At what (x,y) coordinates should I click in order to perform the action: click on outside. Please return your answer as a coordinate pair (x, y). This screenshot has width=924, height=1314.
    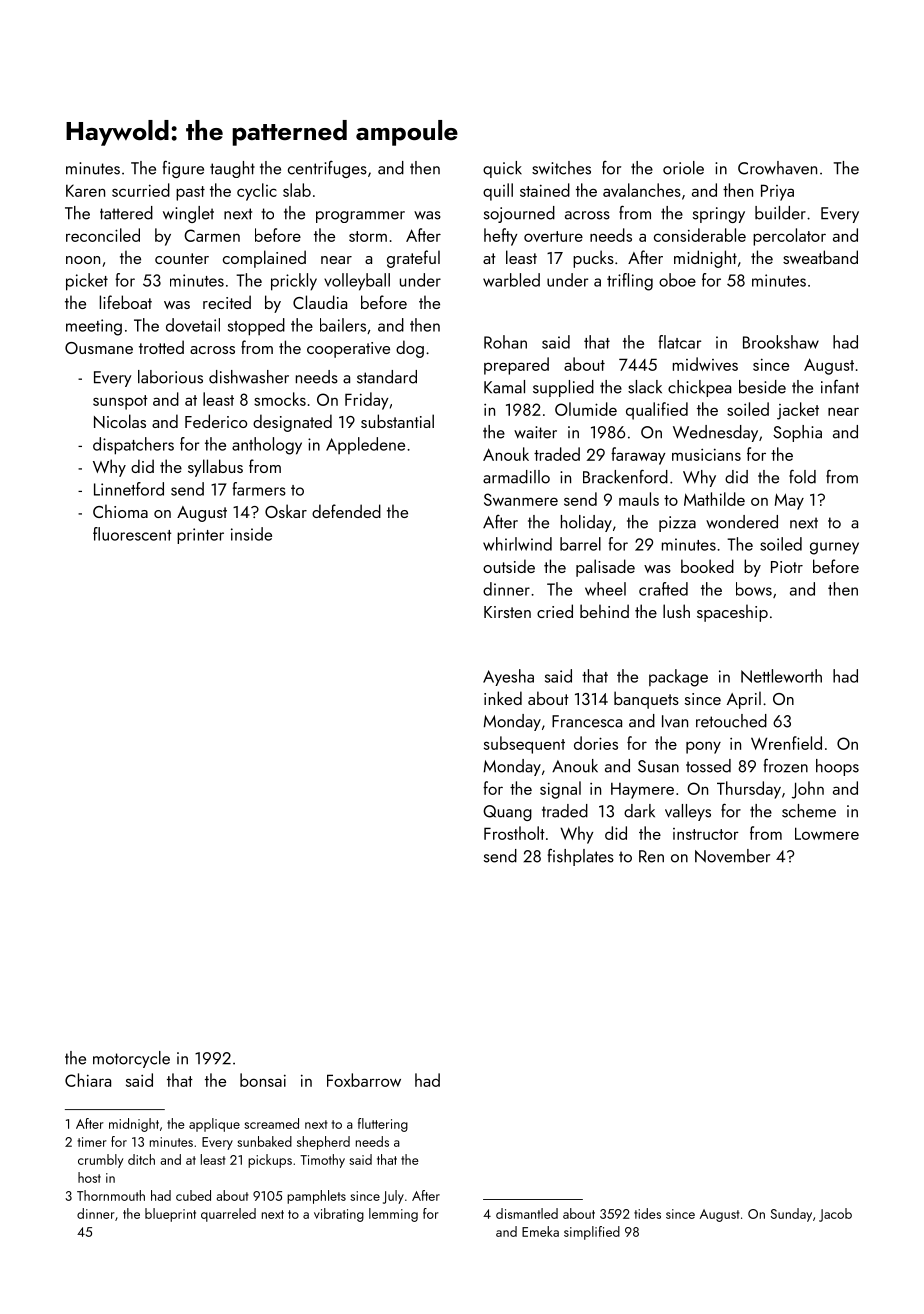
    Looking at the image, I should click on (509, 566).
